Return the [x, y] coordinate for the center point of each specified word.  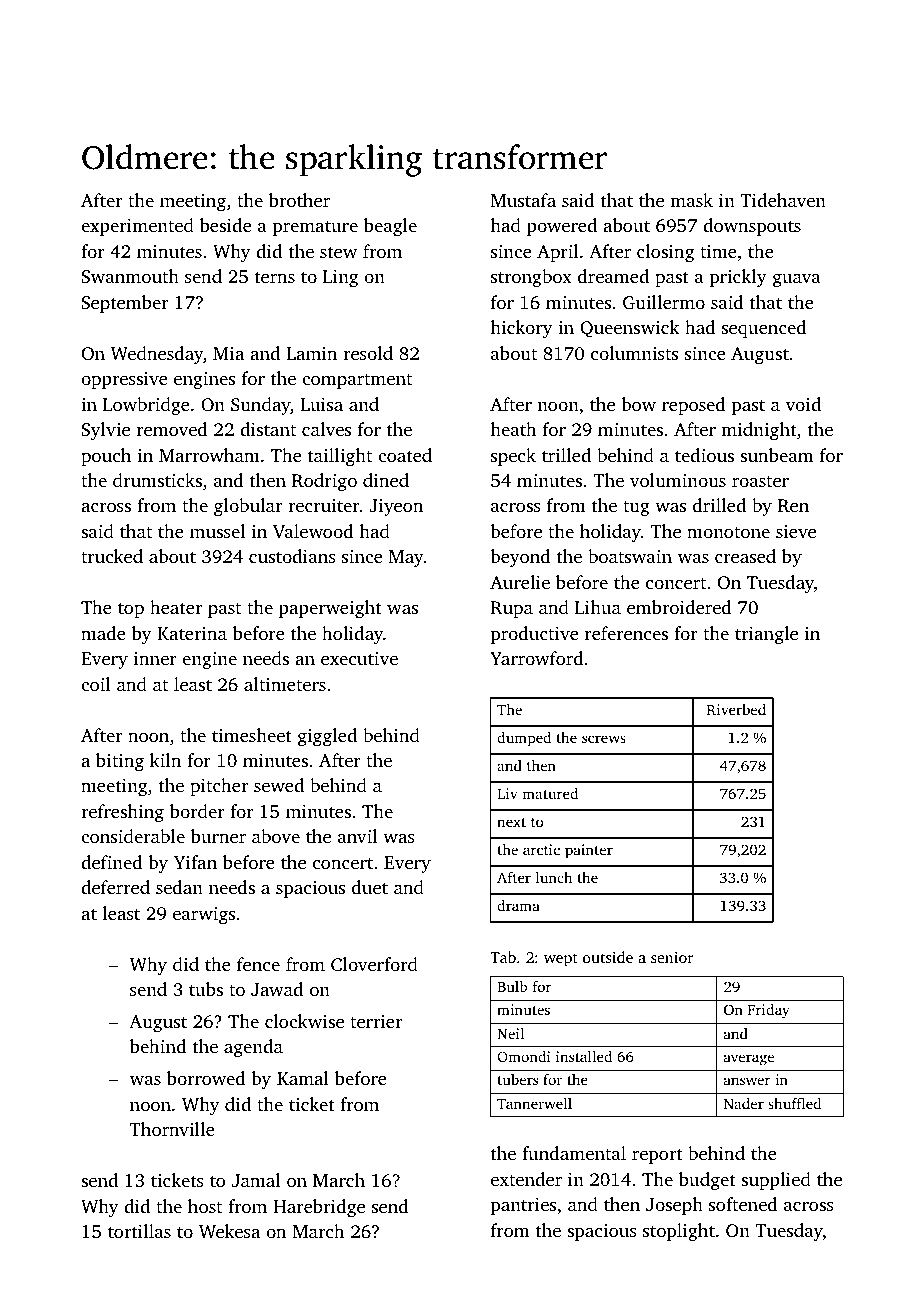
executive [359, 658]
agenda [253, 1048]
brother [299, 200]
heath [513, 429]
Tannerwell [534, 1103]
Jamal [256, 1180]
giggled [327, 737]
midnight [759, 431]
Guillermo [664, 302]
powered [562, 227]
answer [747, 1081]
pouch [106, 457]
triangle [766, 635]
